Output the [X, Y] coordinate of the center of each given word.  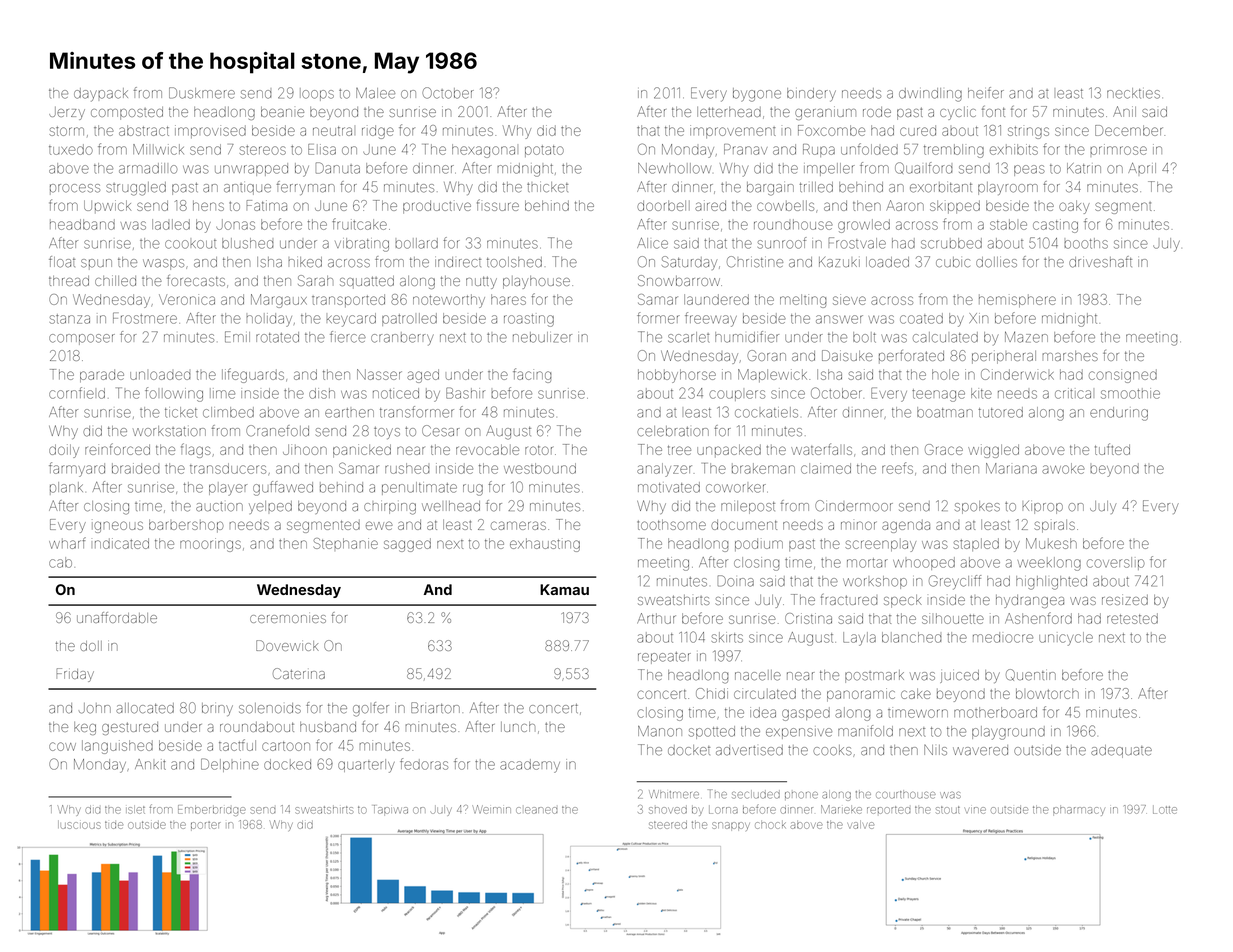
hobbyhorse [677, 376]
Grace [944, 449]
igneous [117, 527]
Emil [237, 337]
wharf [67, 543]
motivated [669, 487]
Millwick [158, 149]
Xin [978, 318]
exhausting [545, 545]
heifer [986, 93]
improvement [733, 131]
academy [530, 766]
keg [85, 728]
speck [903, 601]
